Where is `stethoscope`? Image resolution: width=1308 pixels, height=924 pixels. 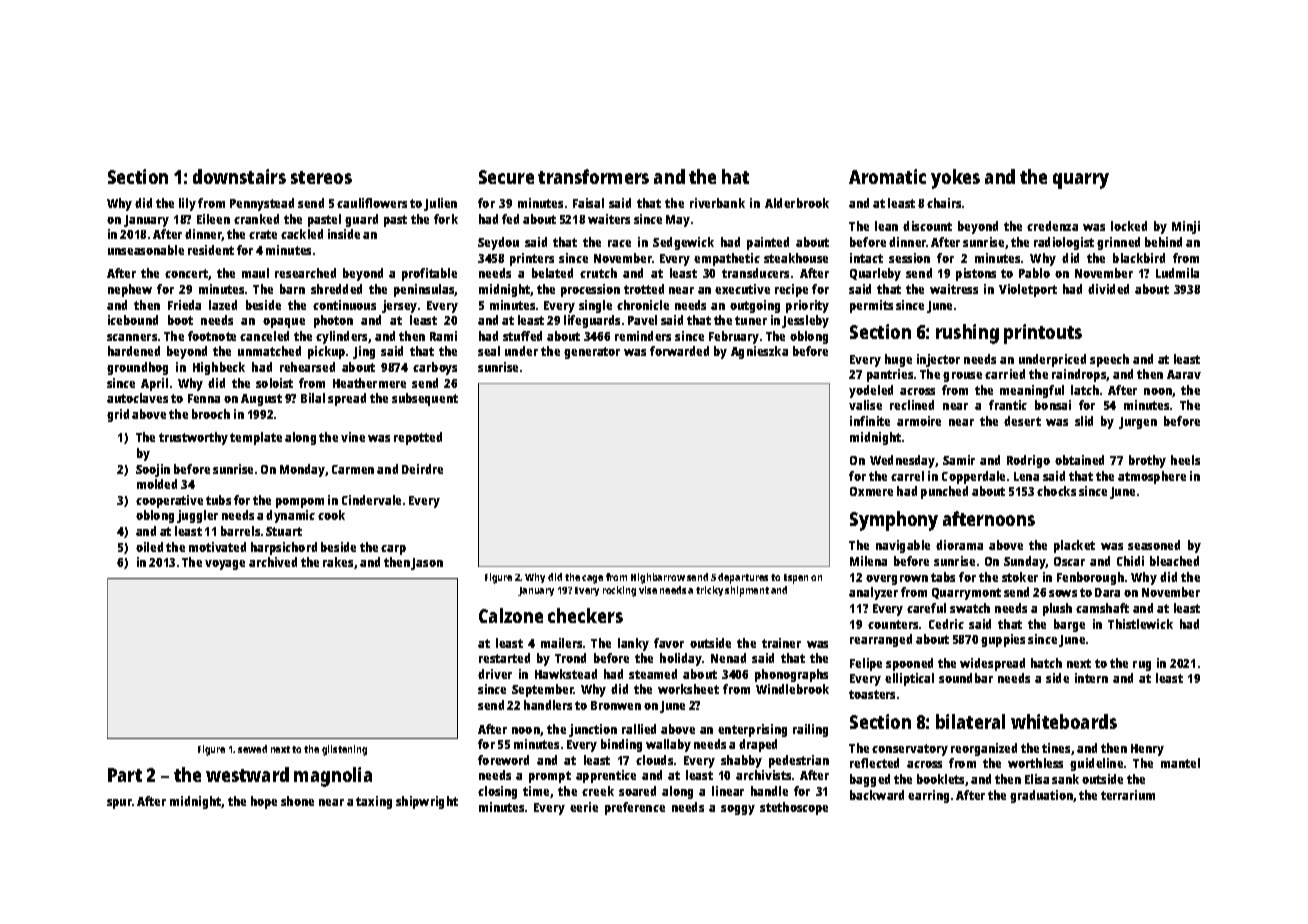
stethoscope is located at coordinates (794, 808).
